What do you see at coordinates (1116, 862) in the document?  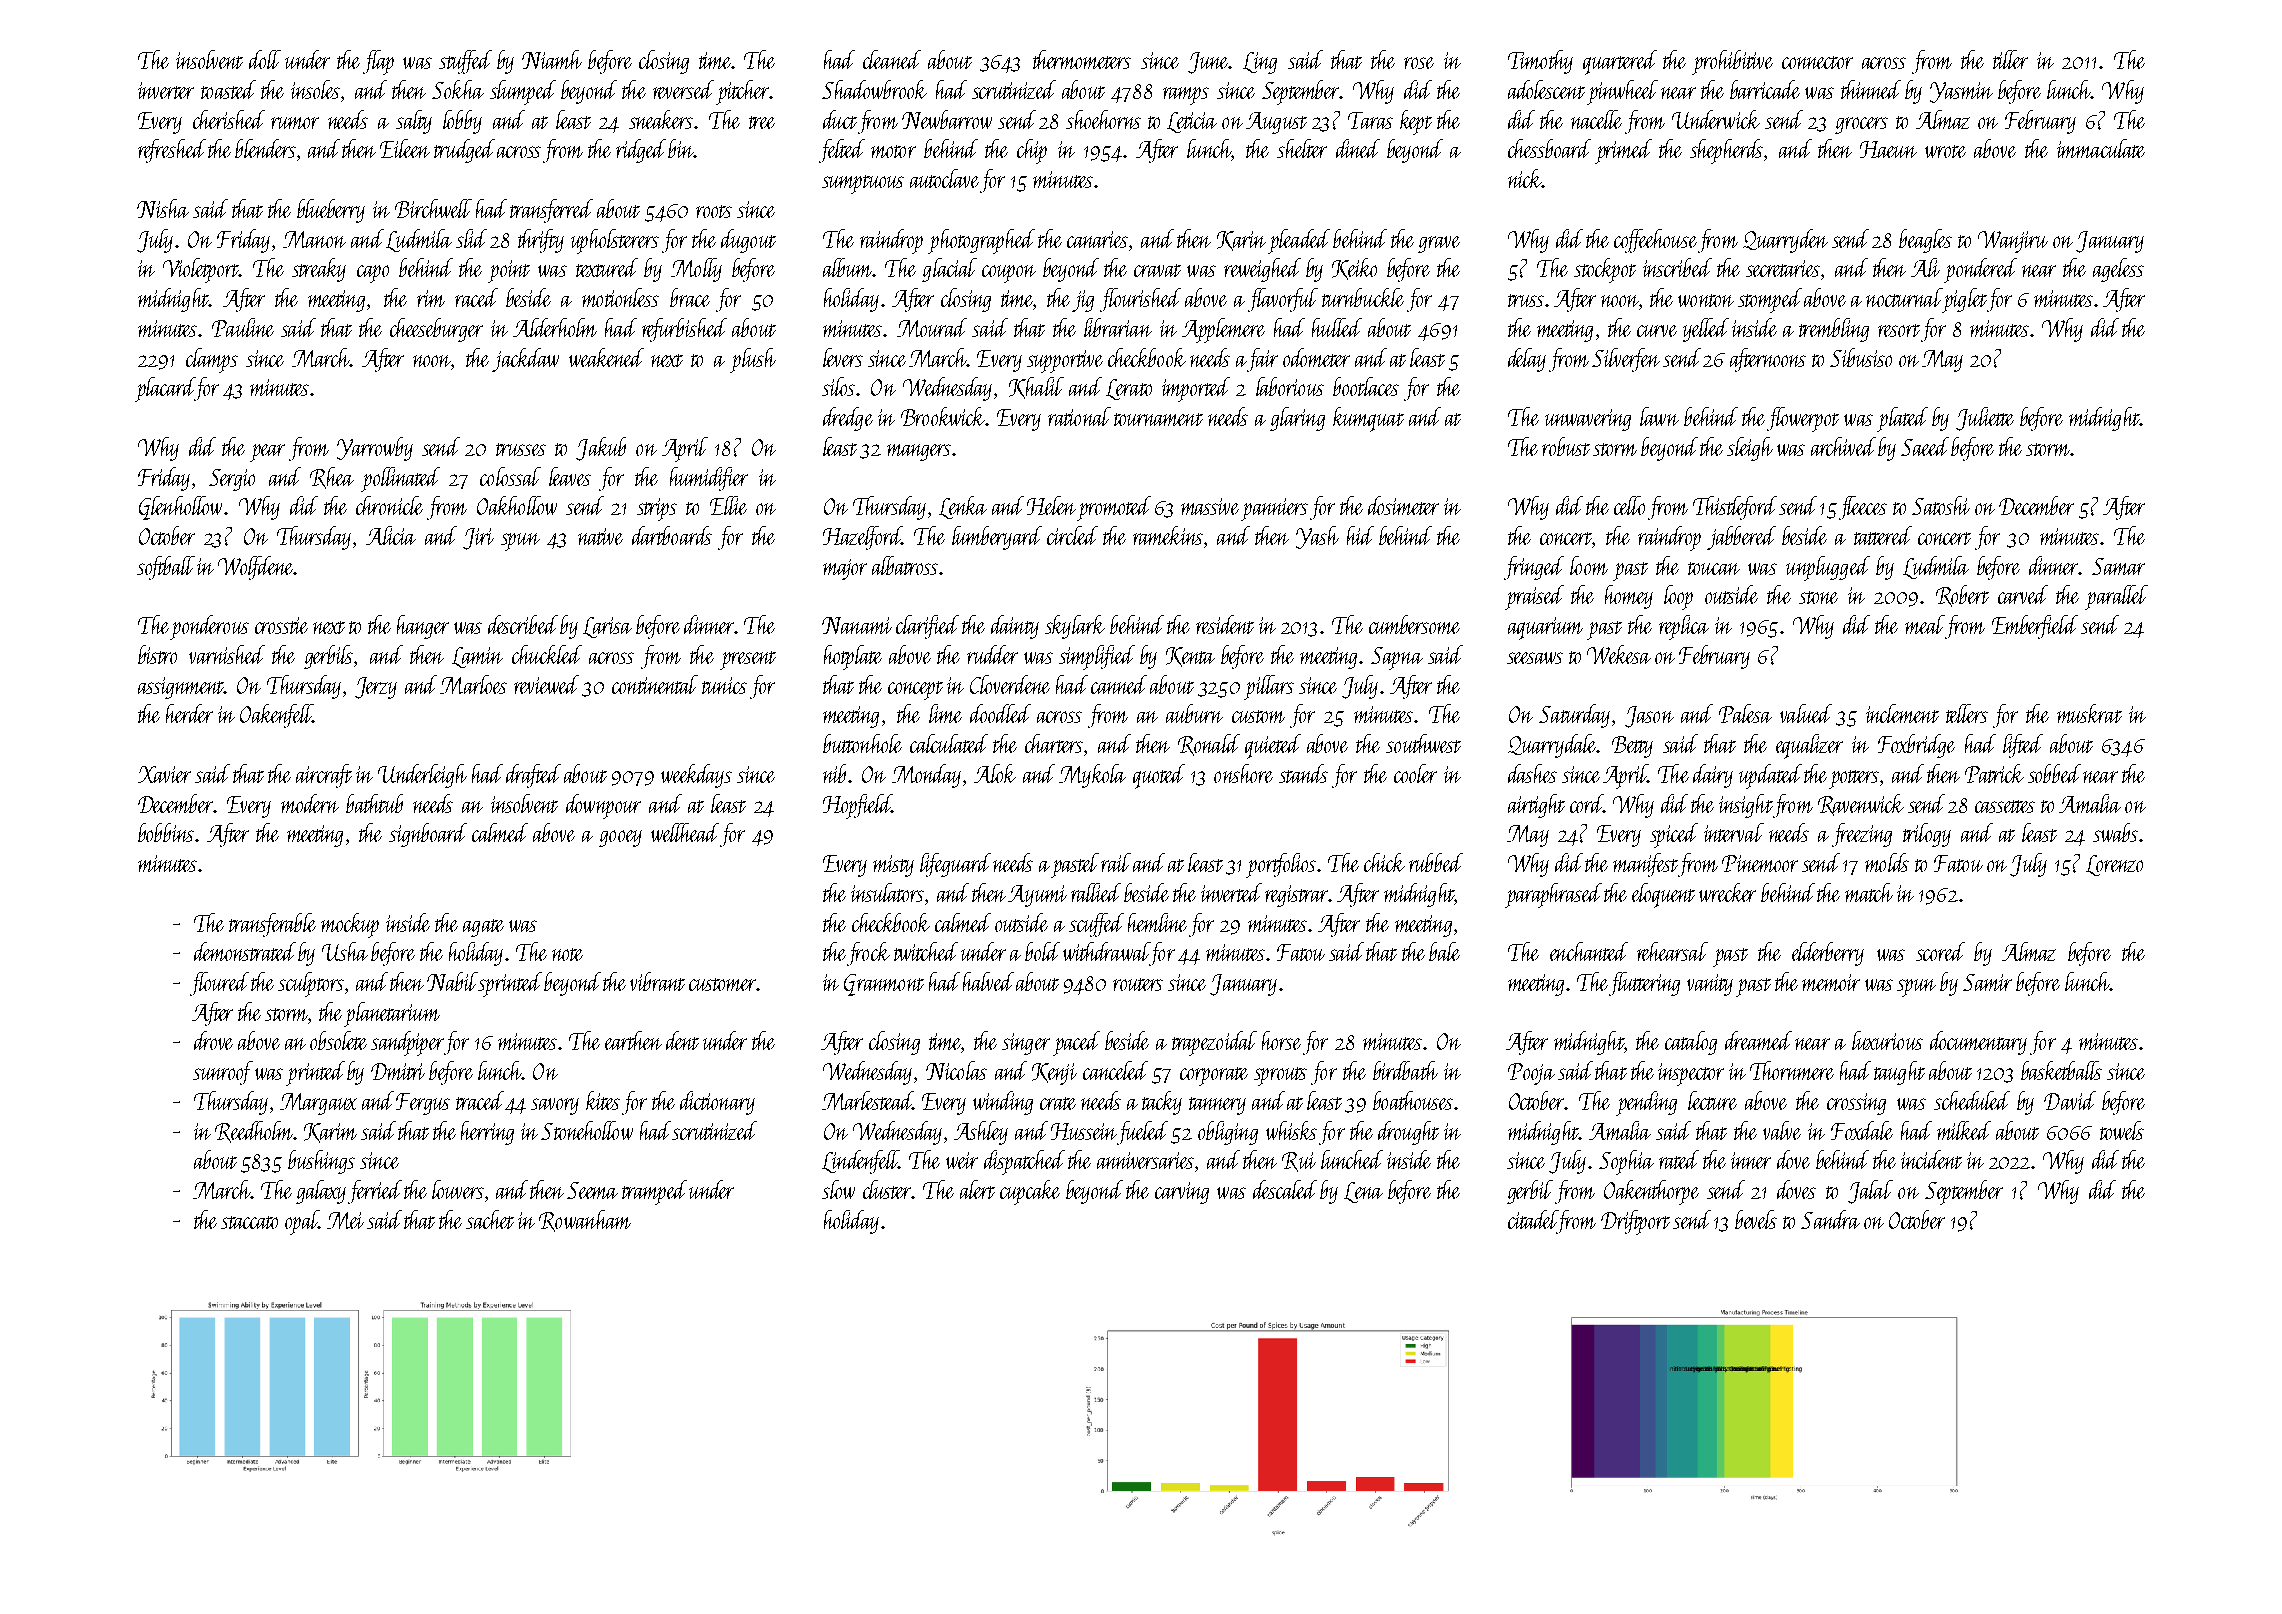 I see `rail` at bounding box center [1116, 862].
